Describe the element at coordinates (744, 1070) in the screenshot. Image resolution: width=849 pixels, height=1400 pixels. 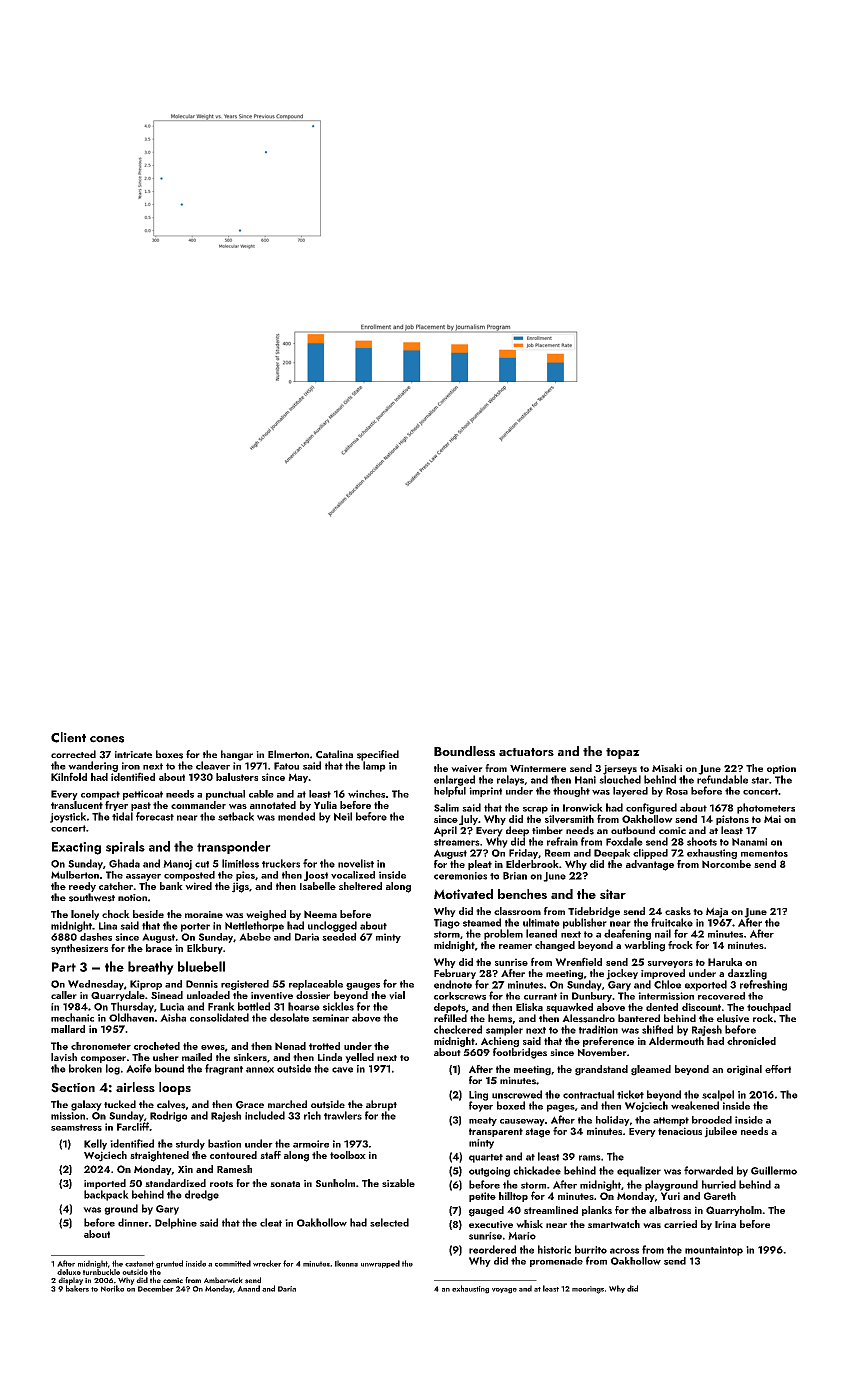
I see `original` at that location.
